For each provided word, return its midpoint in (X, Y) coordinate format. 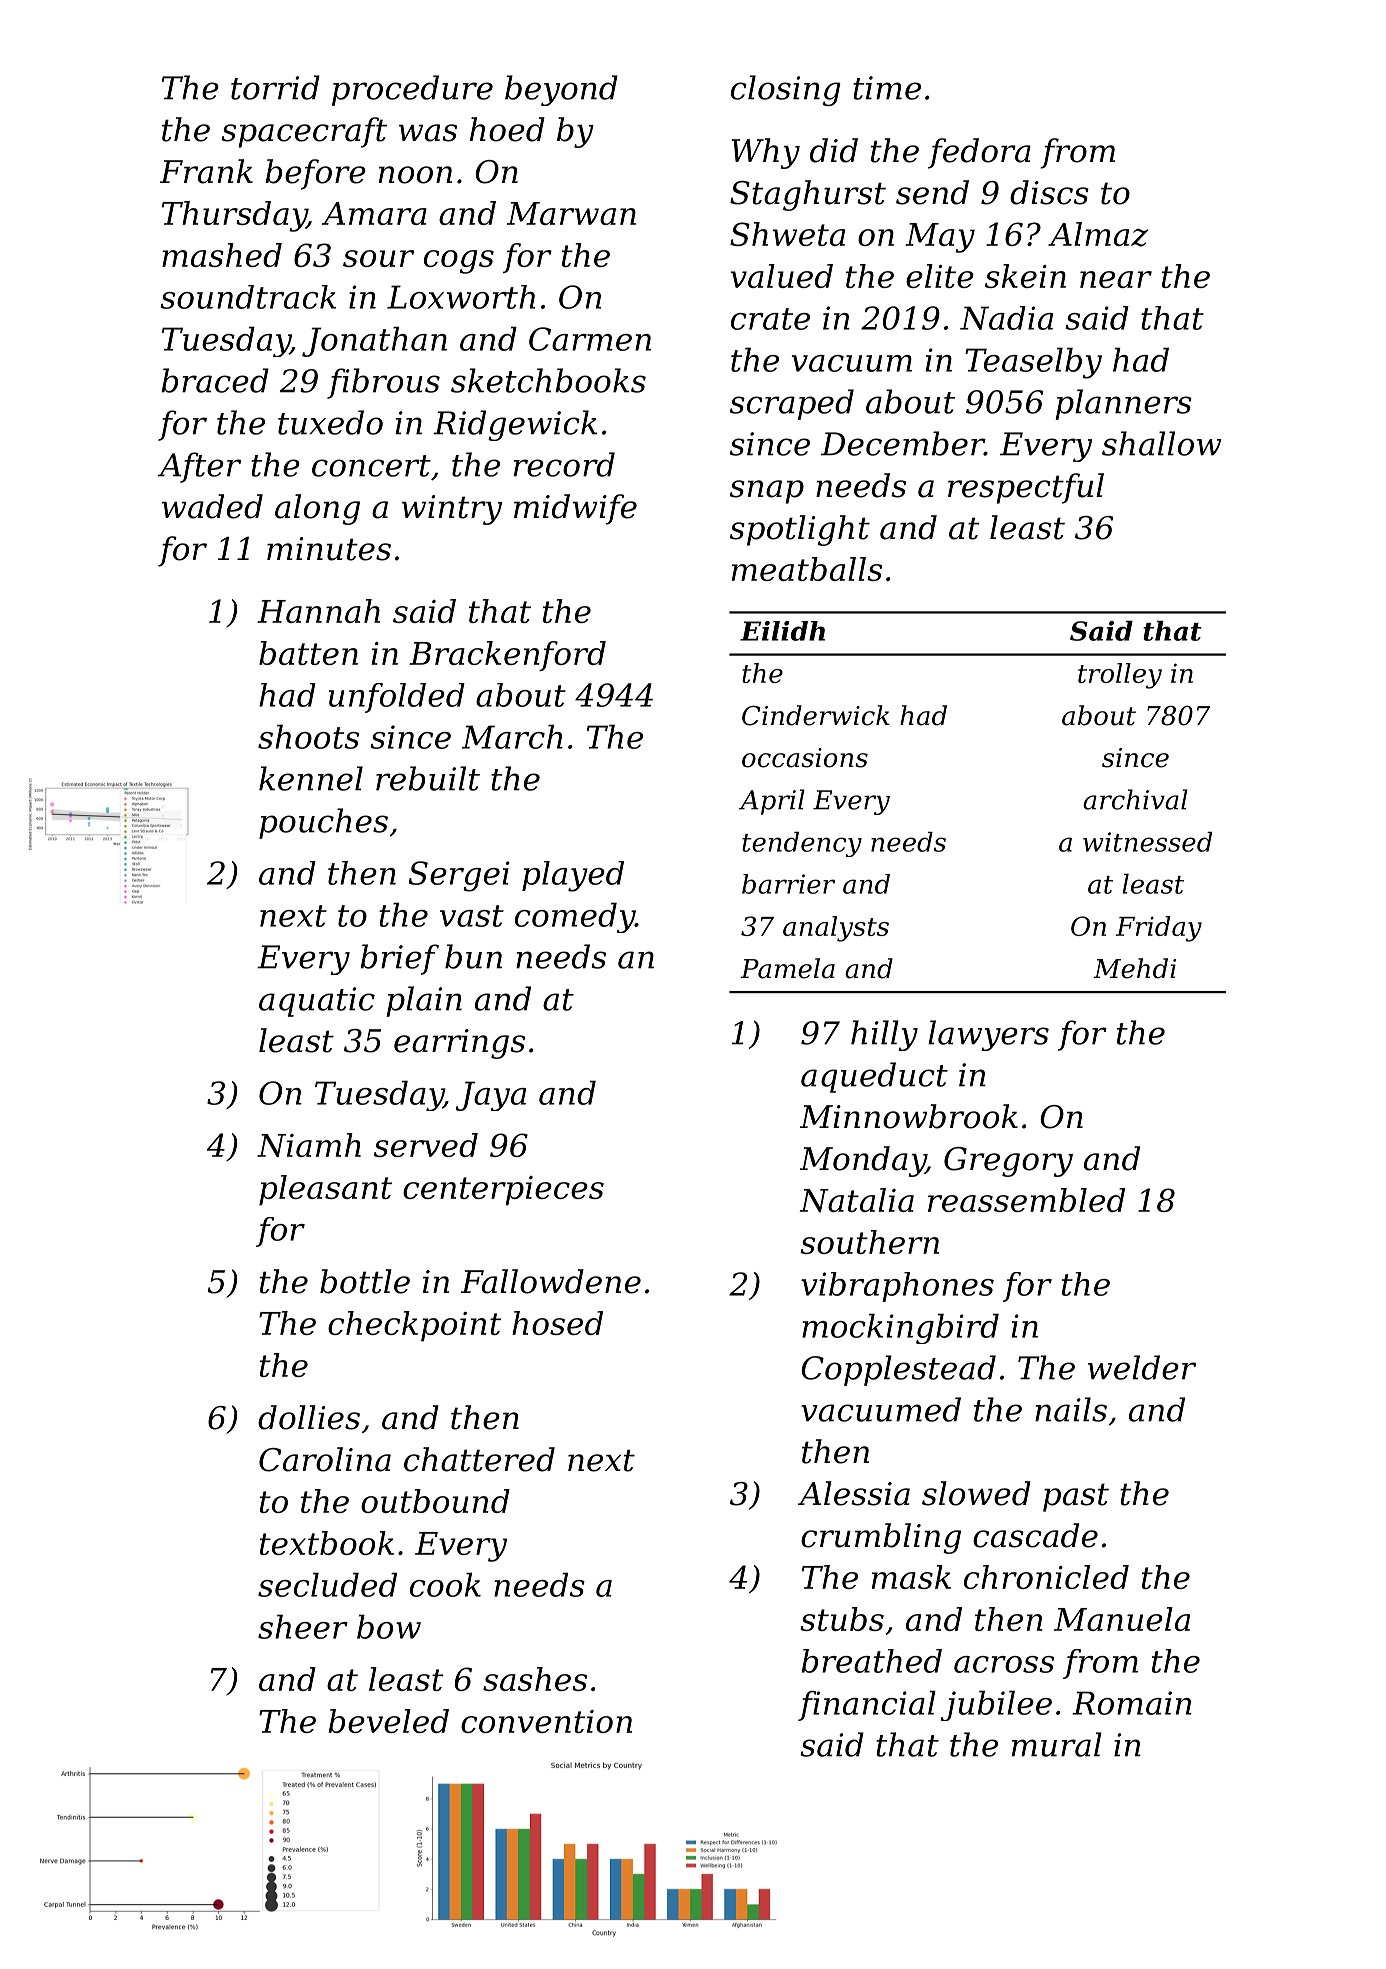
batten (308, 653)
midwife (575, 509)
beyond (561, 90)
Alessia (854, 1493)
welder (1142, 1367)
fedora (979, 153)
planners (1123, 404)
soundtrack (248, 297)
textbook (327, 1543)
